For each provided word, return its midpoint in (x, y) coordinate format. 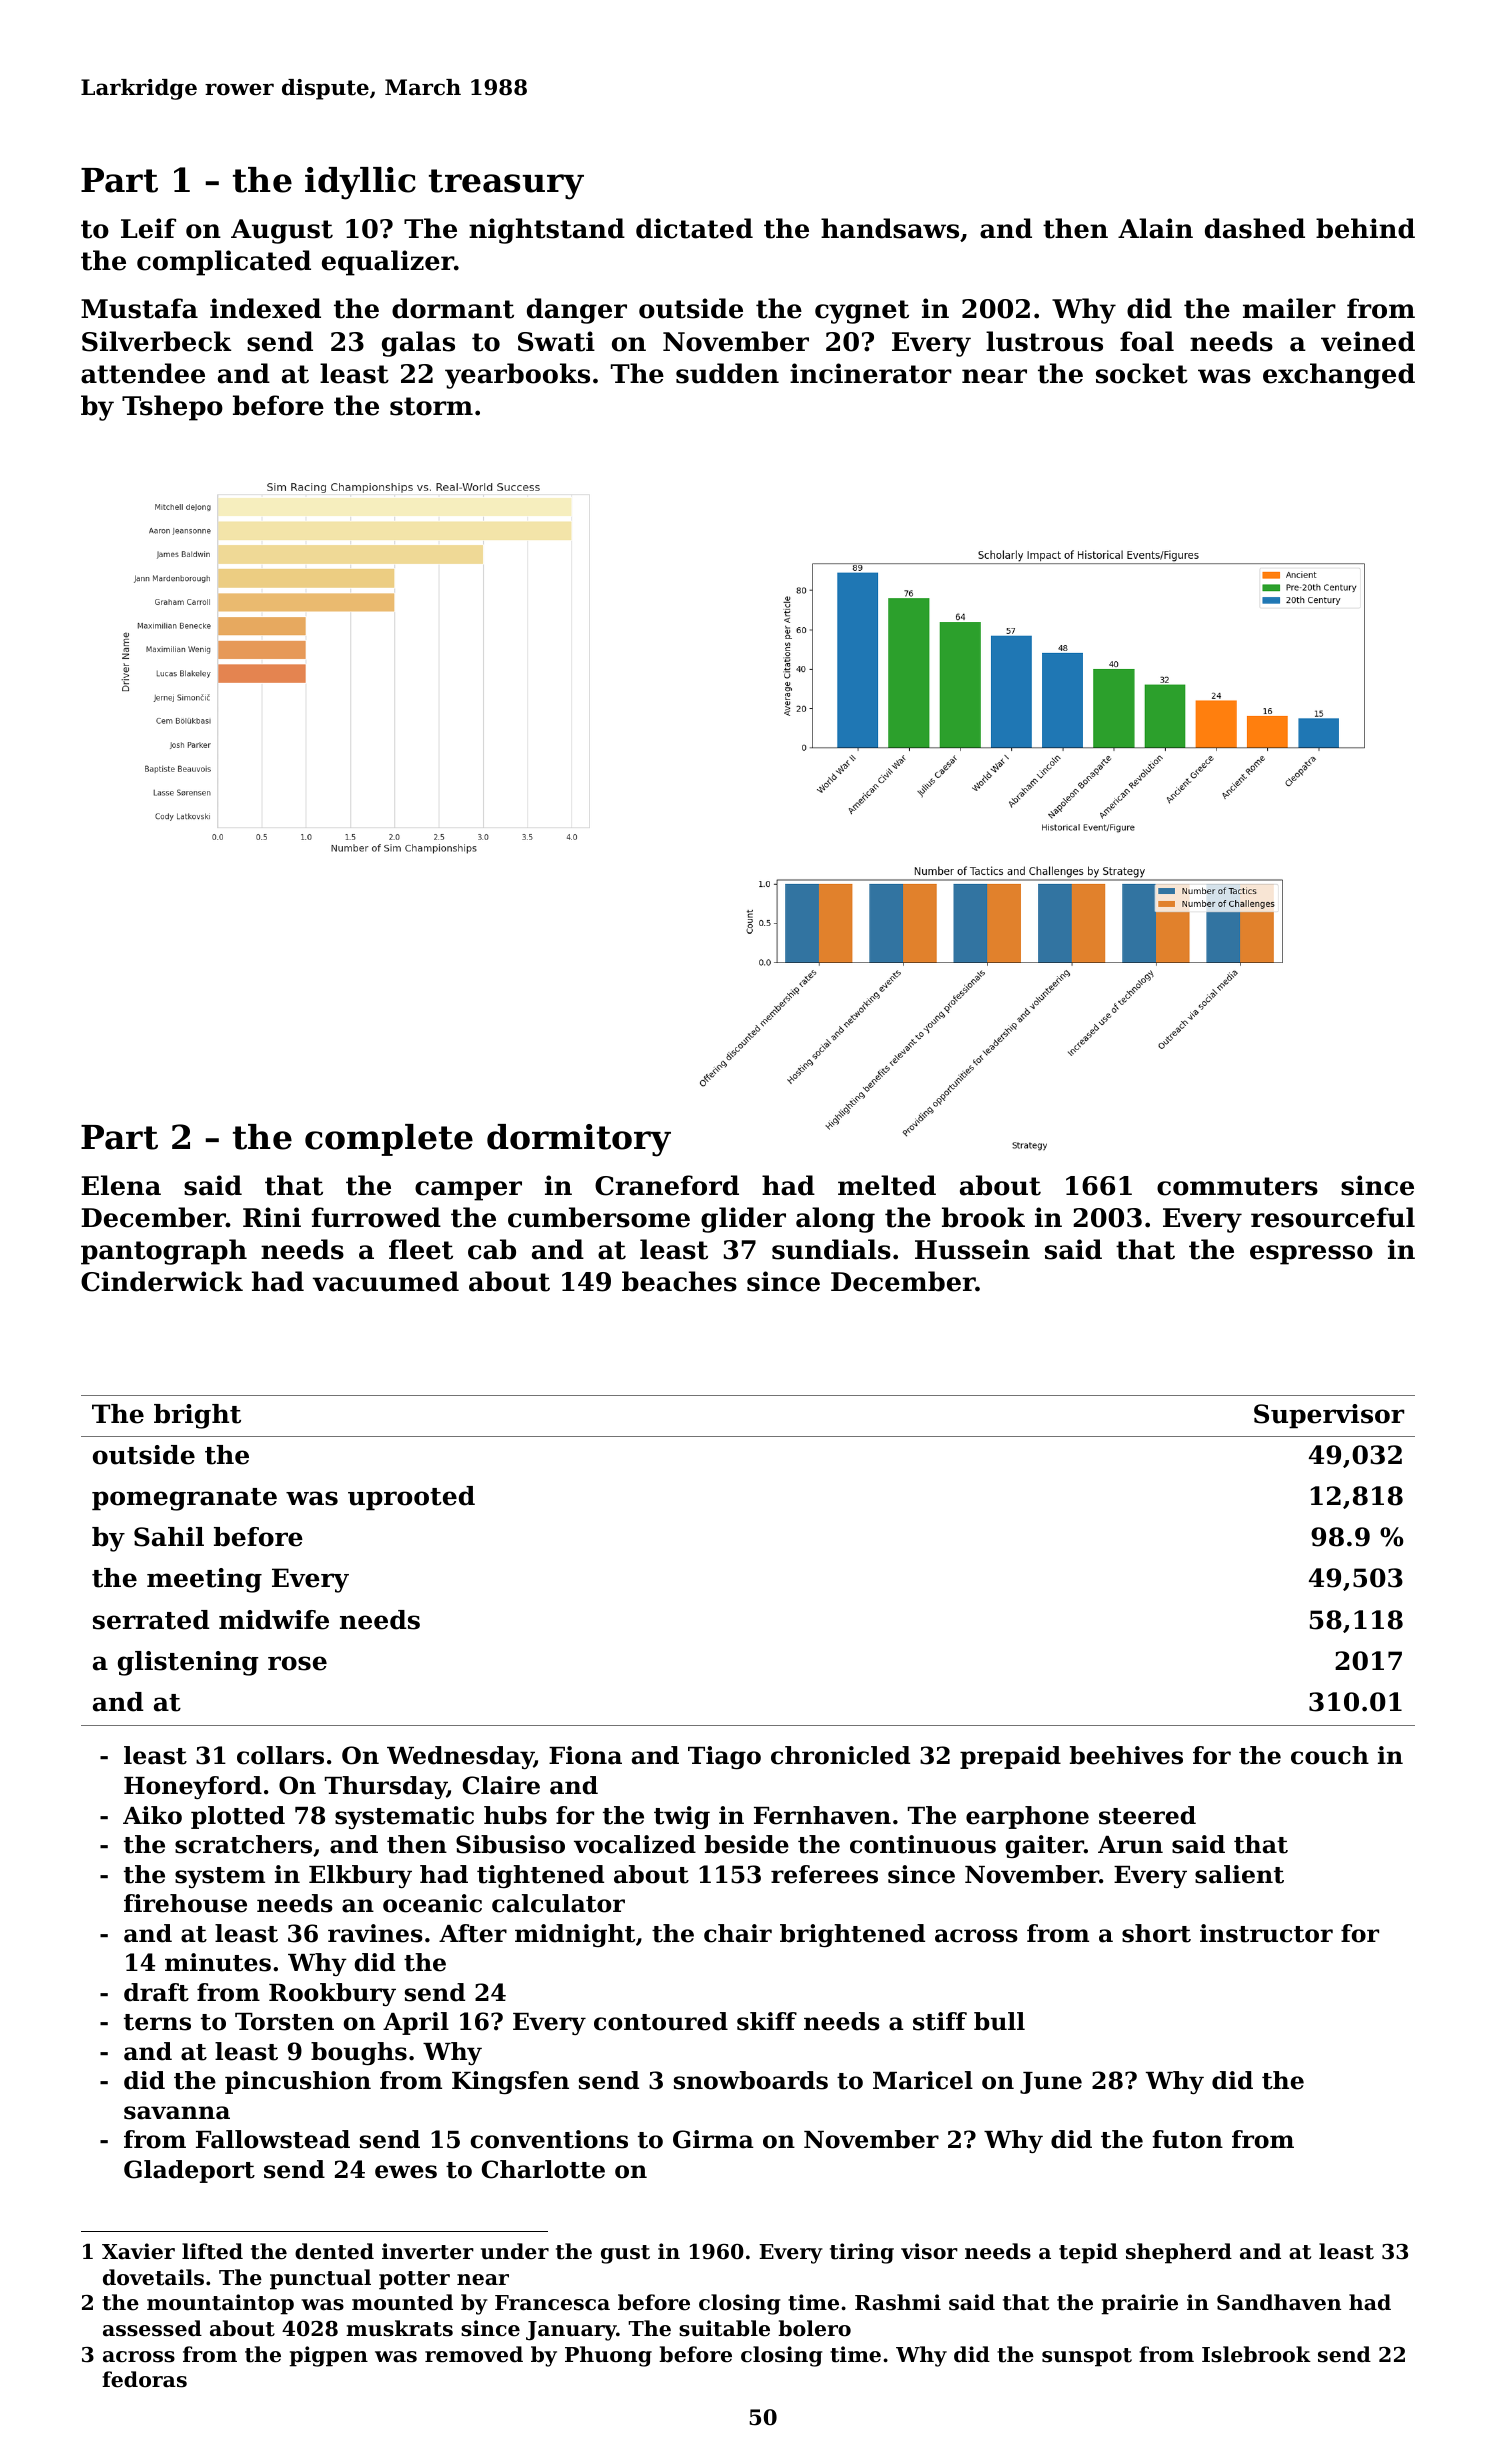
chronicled (840, 1755)
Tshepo (172, 408)
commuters (1237, 1186)
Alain (1155, 228)
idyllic (360, 183)
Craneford (667, 1185)
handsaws (890, 228)
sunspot (1087, 2357)
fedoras (144, 2379)
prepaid (1010, 1757)
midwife (274, 1620)
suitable (724, 2328)
